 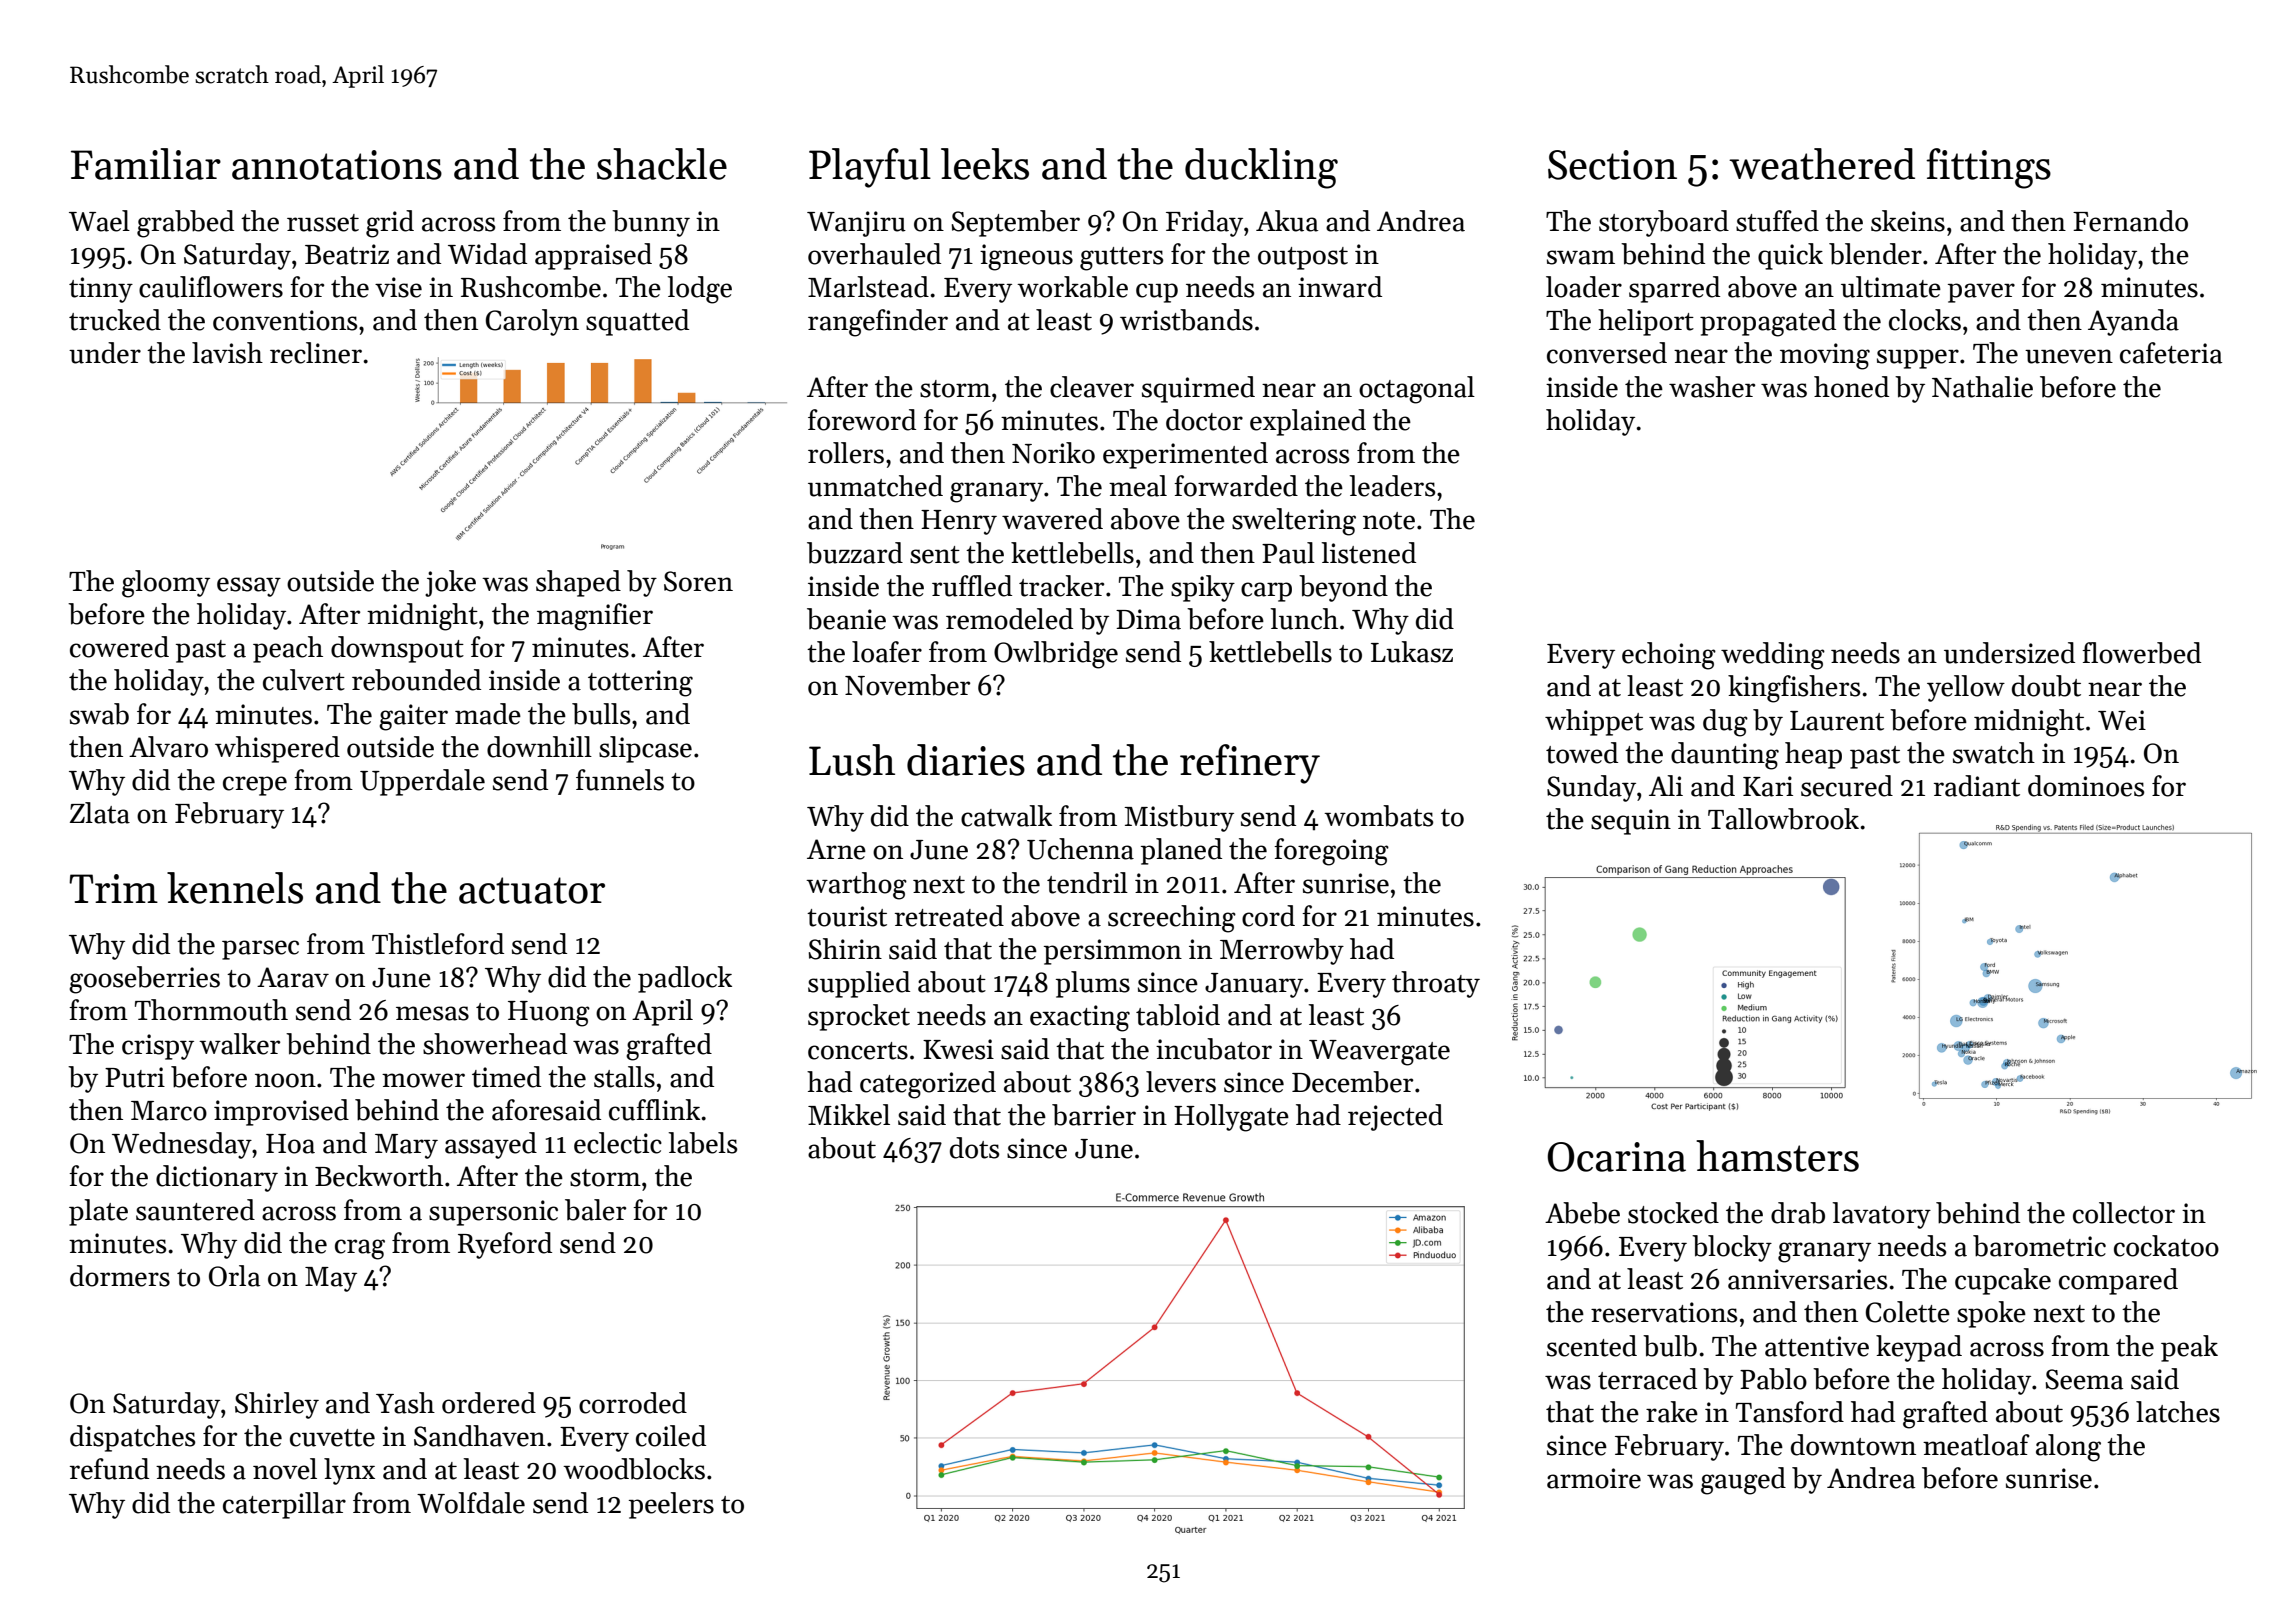 I want to click on peelers, so click(x=671, y=1505).
